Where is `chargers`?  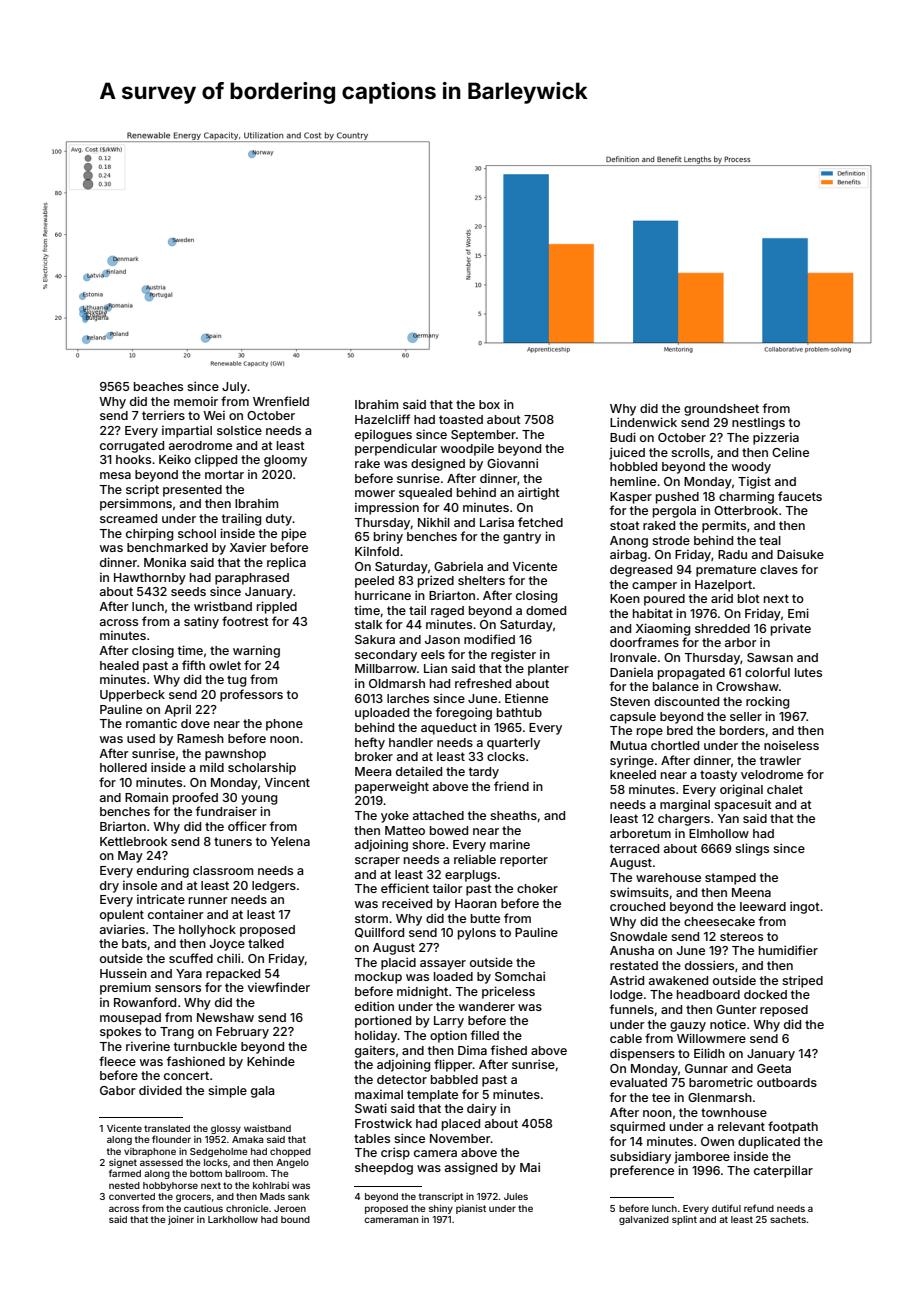
chargers is located at coordinates (684, 820).
